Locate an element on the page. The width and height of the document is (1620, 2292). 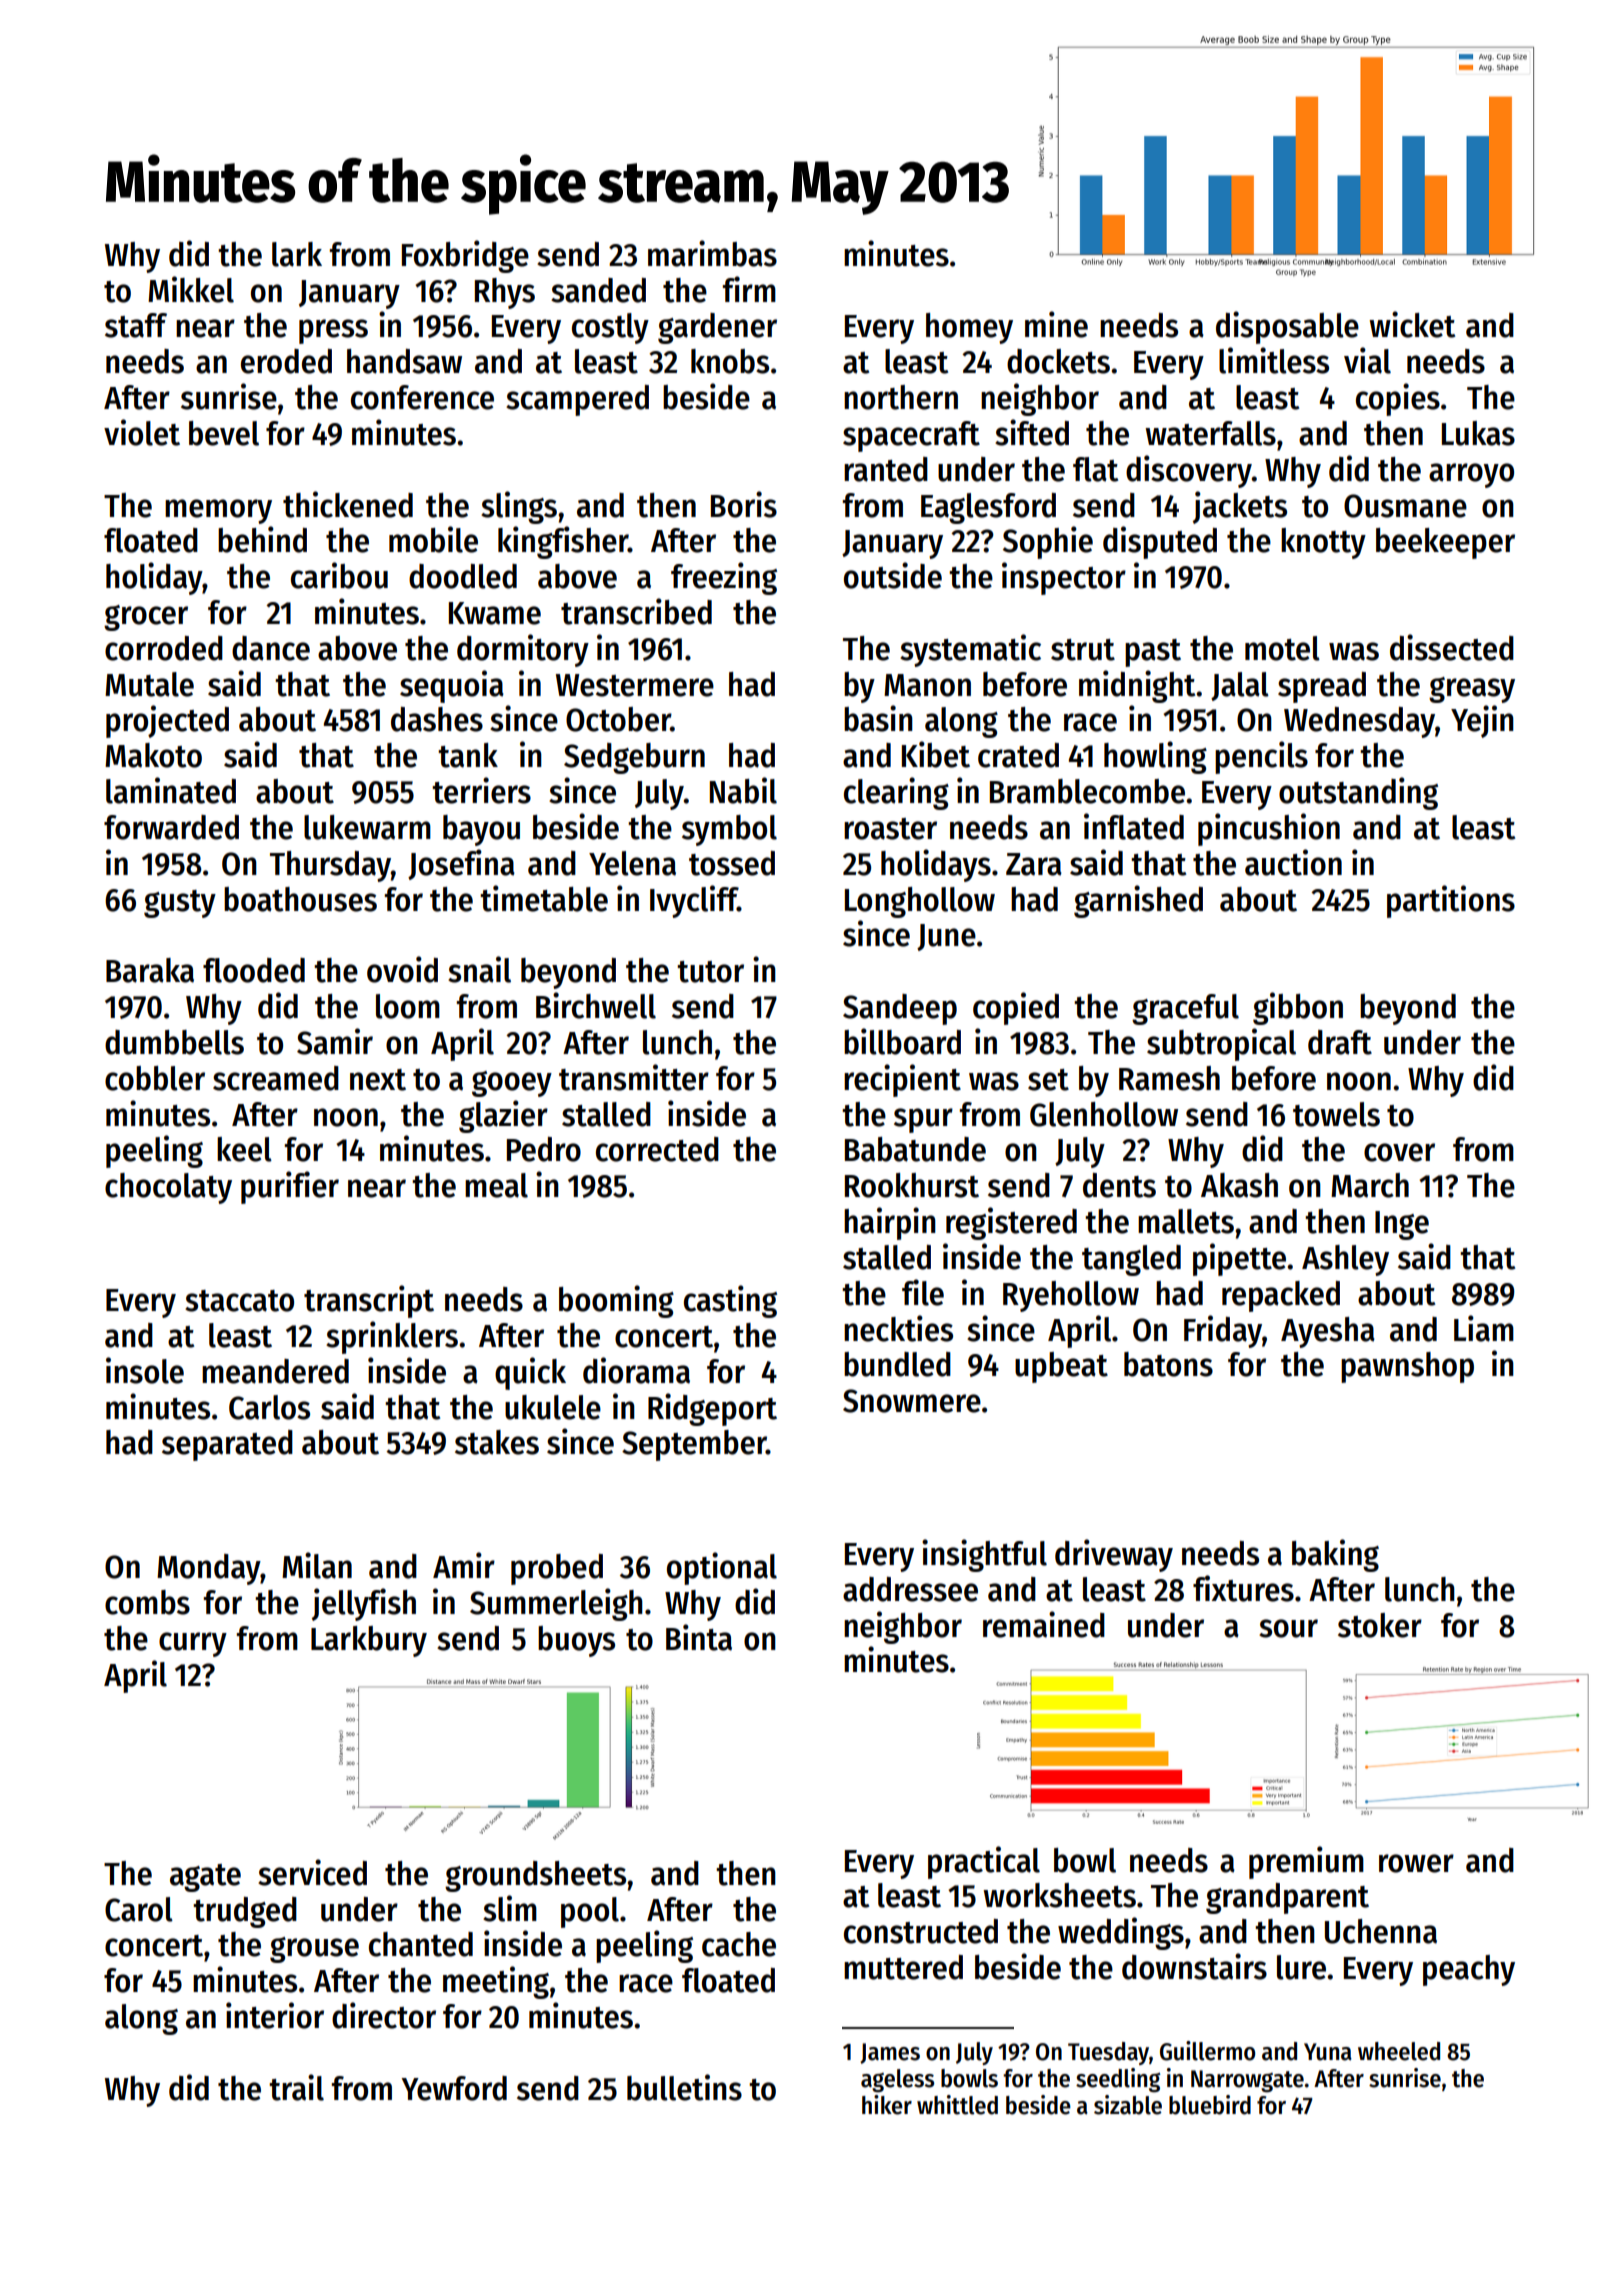
garnished is located at coordinates (1138, 901).
